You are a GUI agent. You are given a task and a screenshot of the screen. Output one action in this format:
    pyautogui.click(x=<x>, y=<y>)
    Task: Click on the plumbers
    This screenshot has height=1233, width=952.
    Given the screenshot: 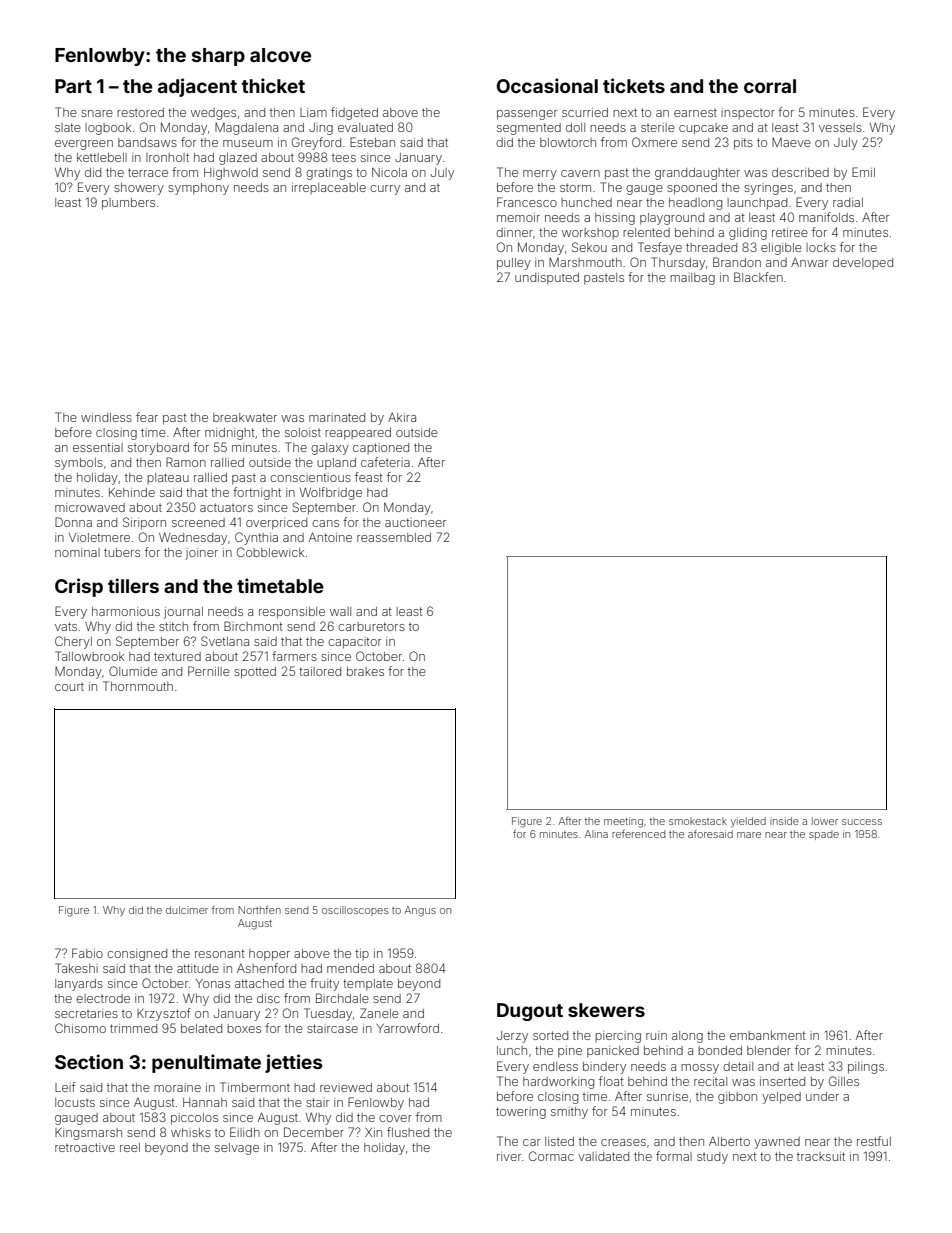 What is the action you would take?
    pyautogui.click(x=128, y=204)
